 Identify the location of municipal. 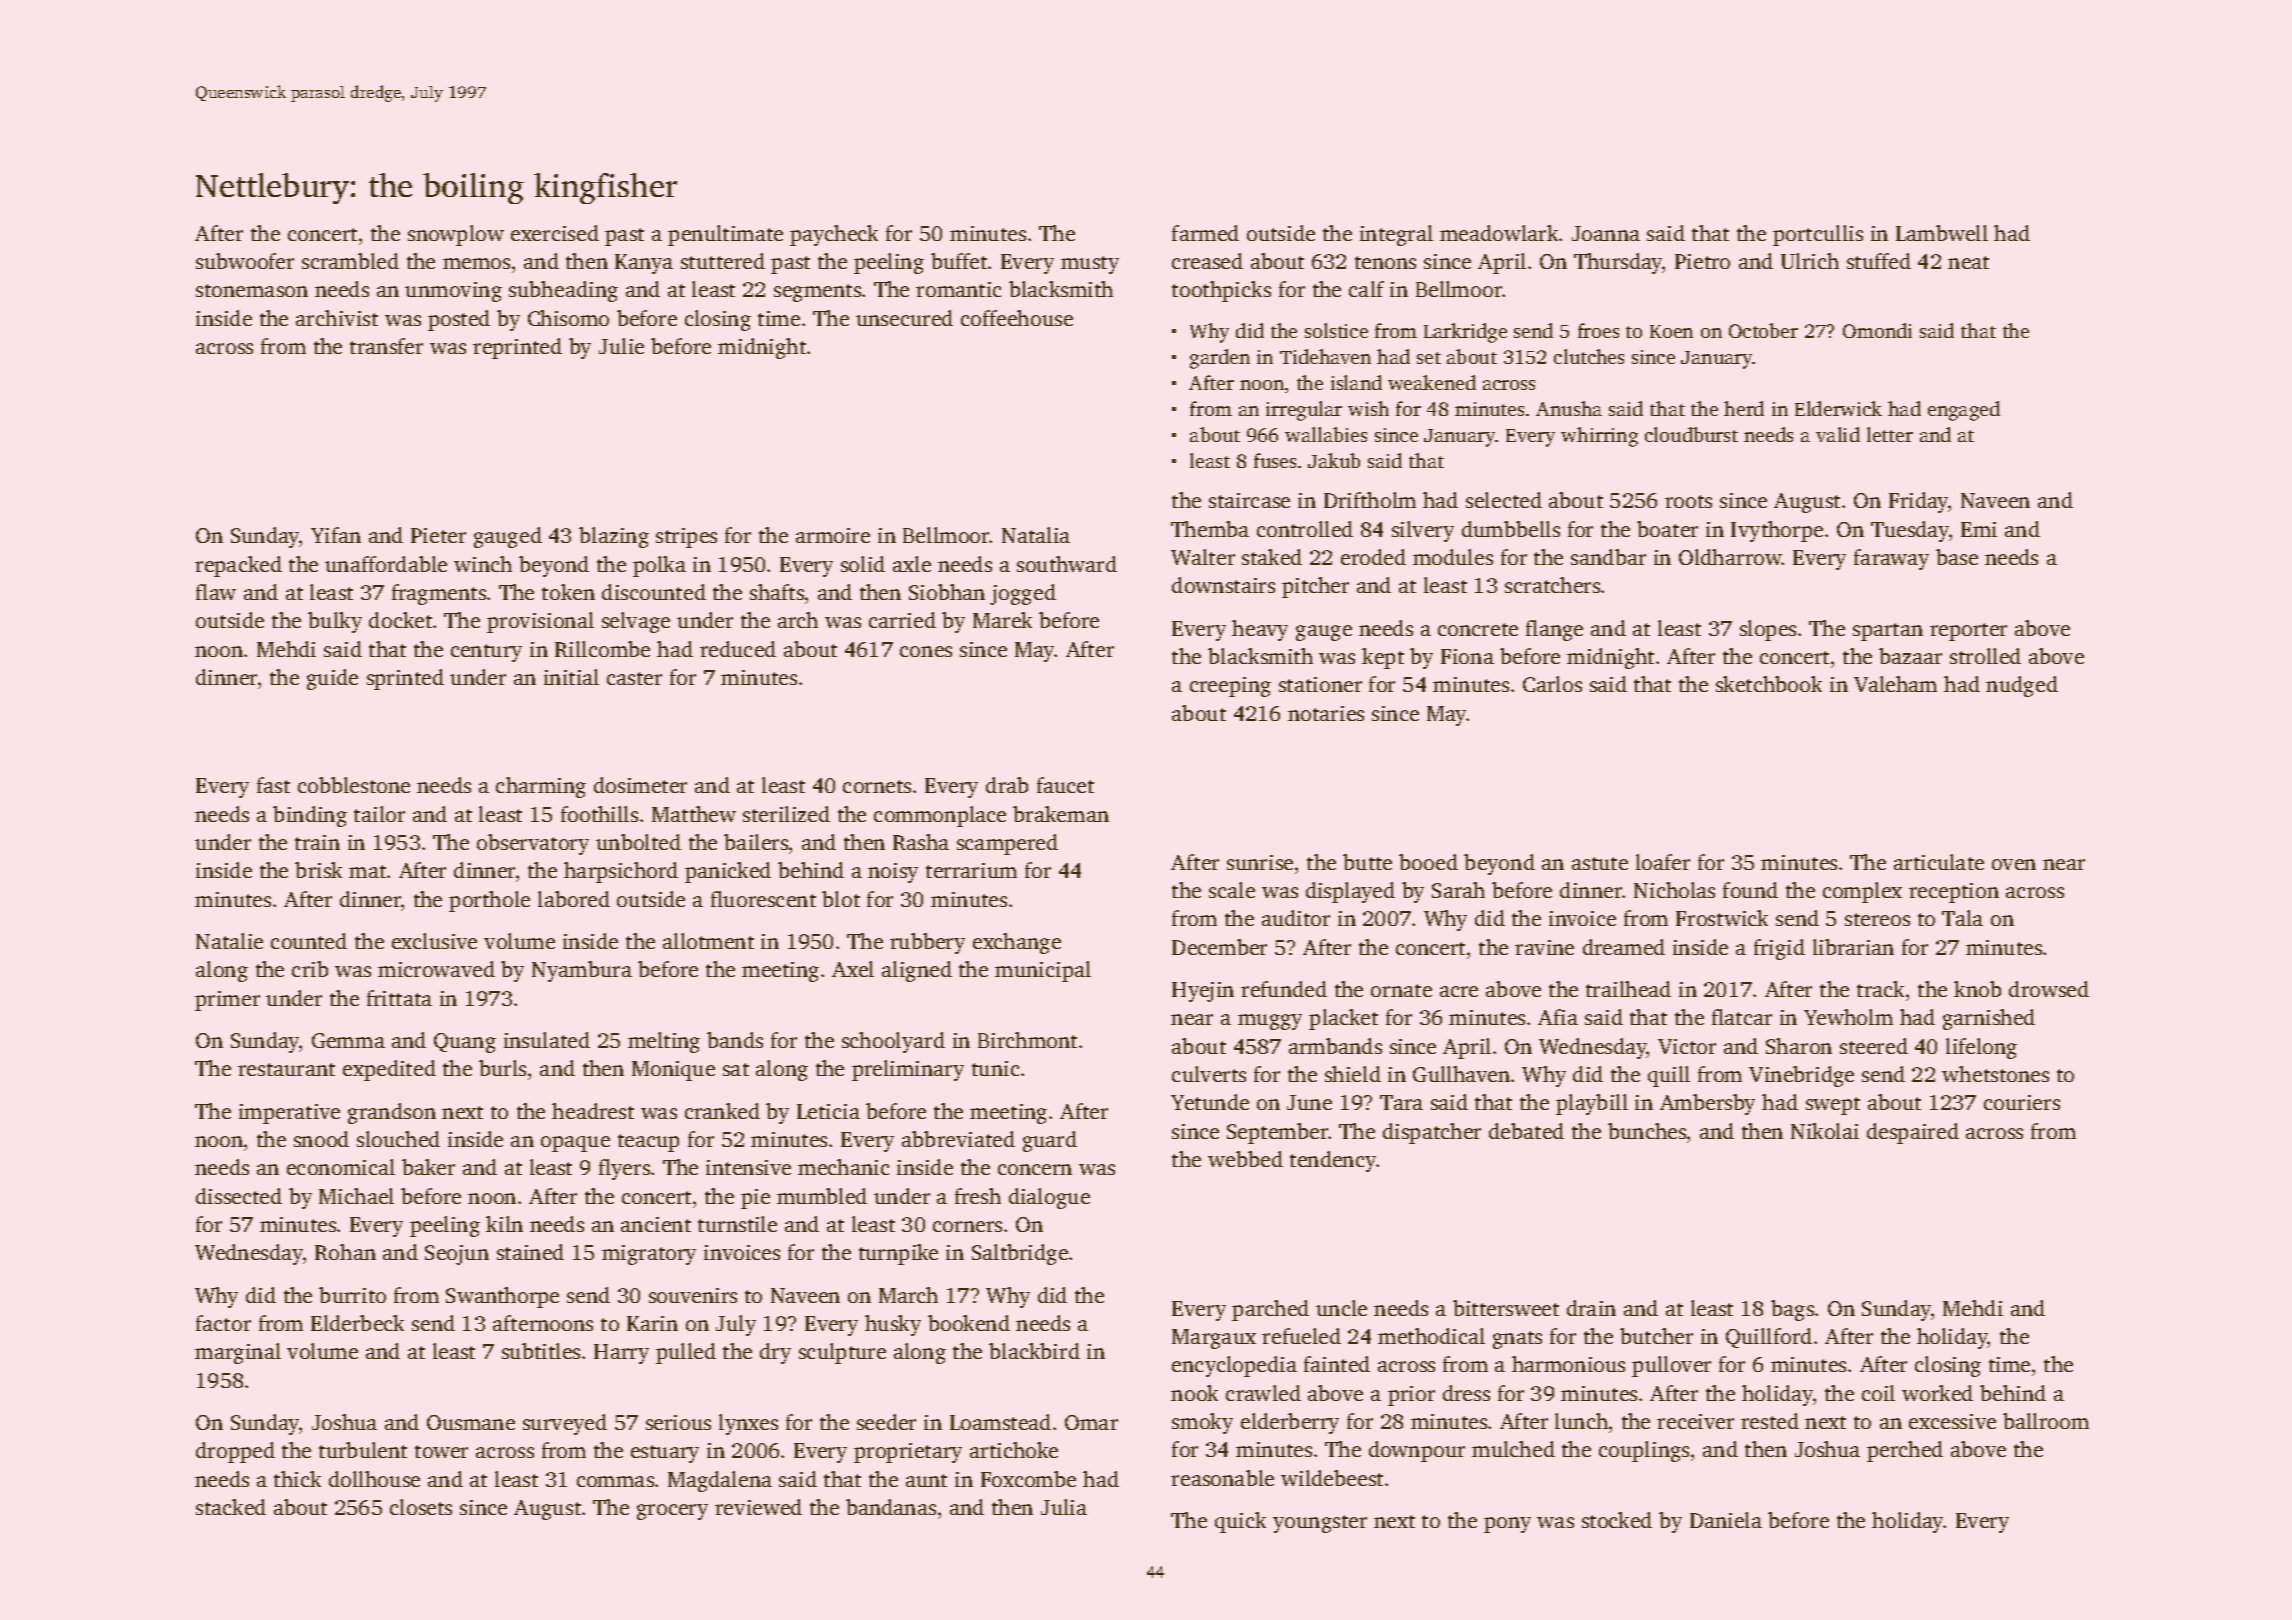
(1043, 971).
